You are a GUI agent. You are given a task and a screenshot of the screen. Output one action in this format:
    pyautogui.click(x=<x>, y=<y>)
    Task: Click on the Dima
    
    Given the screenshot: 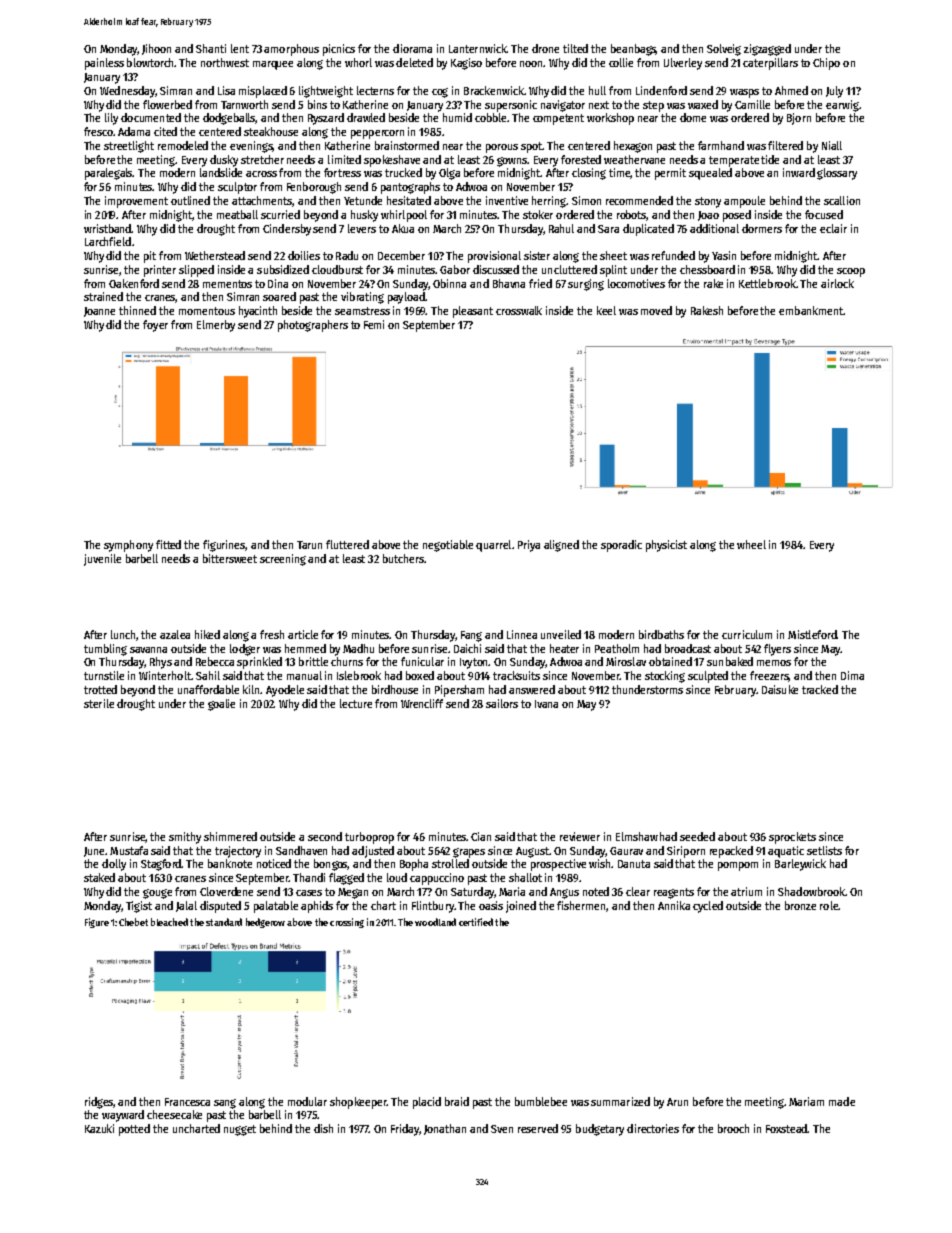 What is the action you would take?
    pyautogui.click(x=852, y=675)
